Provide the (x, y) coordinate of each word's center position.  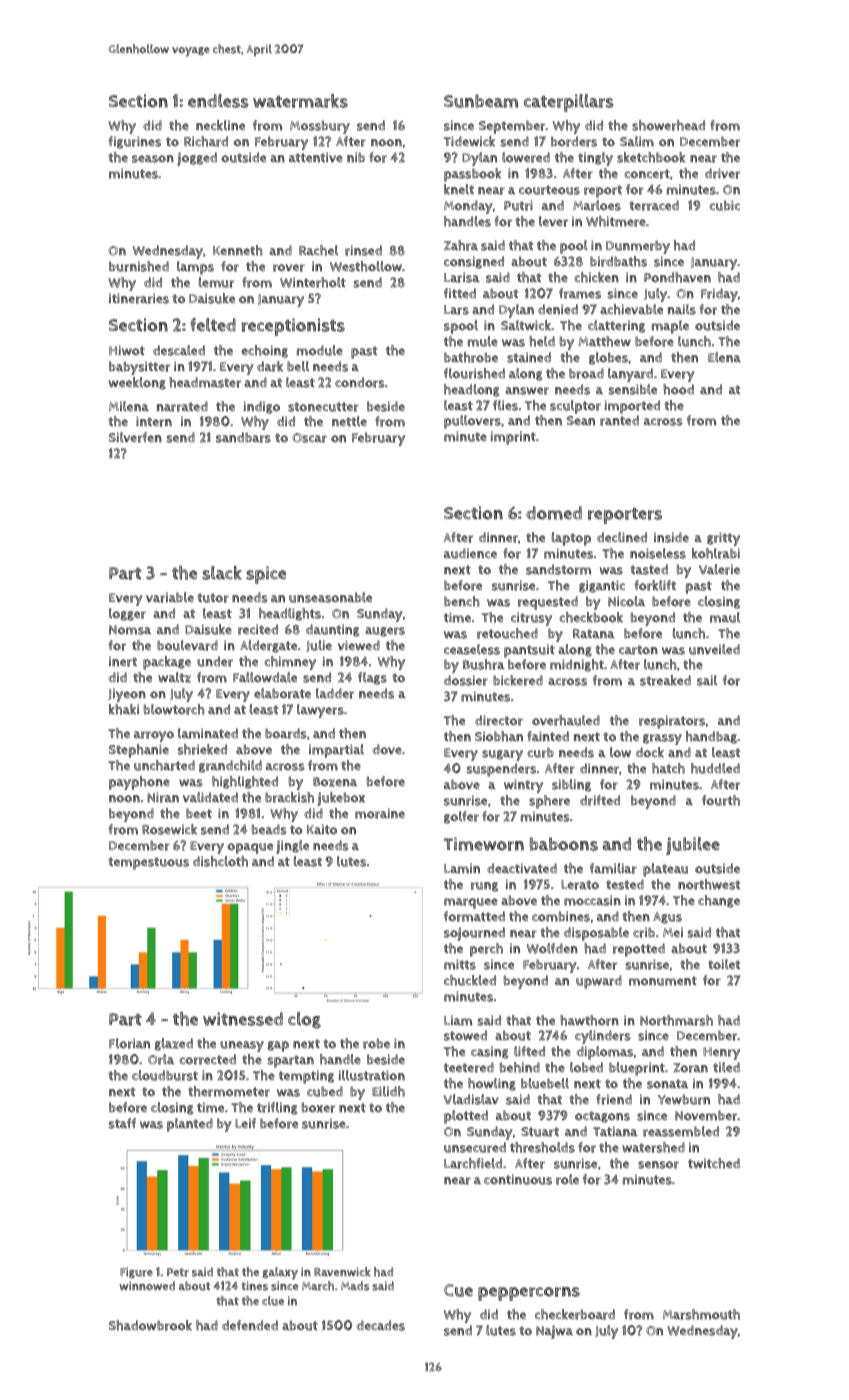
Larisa (462, 277)
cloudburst (165, 1075)
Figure (136, 1273)
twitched (714, 1163)
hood (678, 389)
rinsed (363, 250)
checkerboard (575, 1314)
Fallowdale (265, 677)
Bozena (335, 782)
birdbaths (618, 261)
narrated (182, 406)
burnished (139, 266)
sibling (571, 785)
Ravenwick (342, 1272)
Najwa (554, 1332)
